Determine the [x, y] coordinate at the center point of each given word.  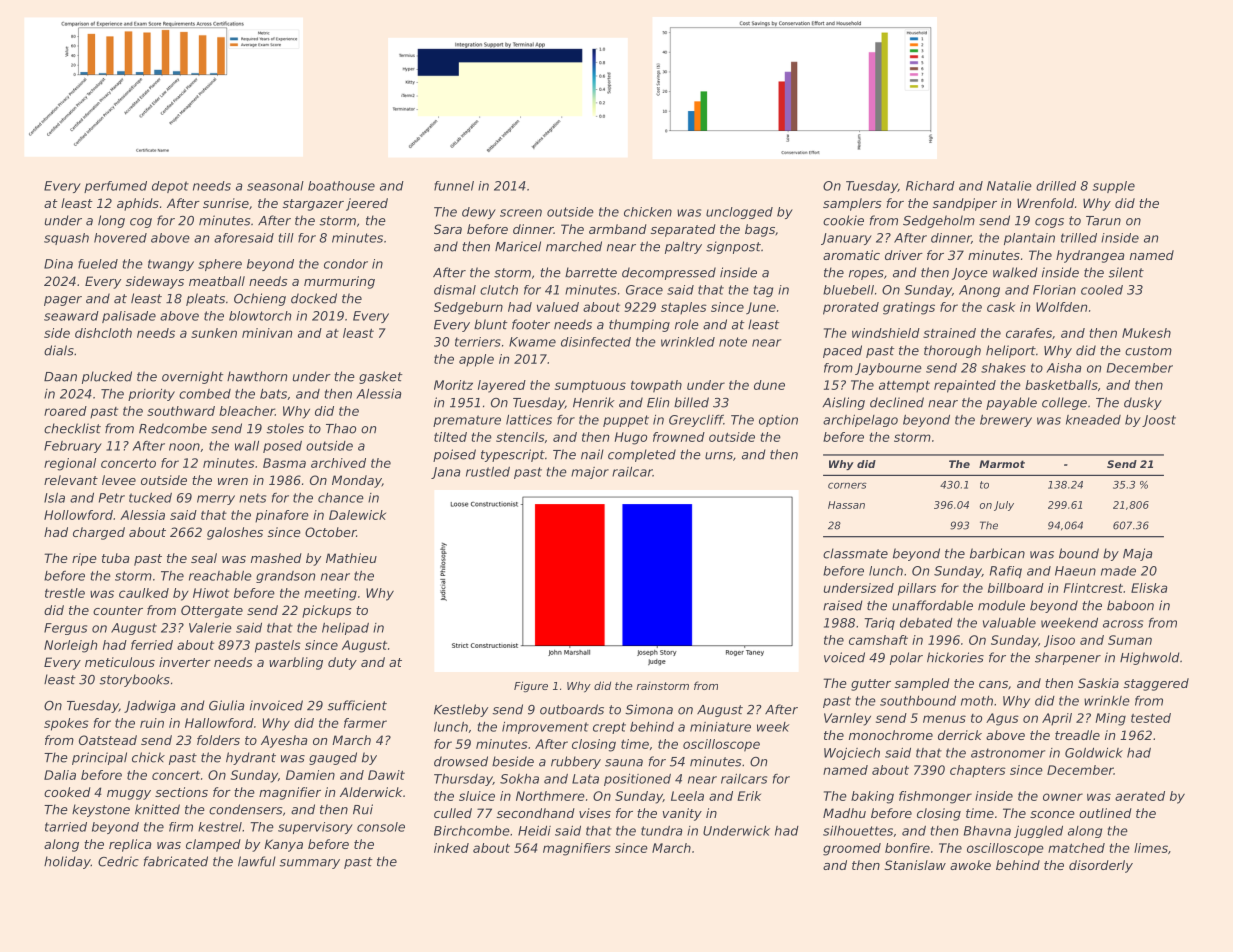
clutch [499, 290]
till [286, 238]
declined [897, 402]
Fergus [65, 629]
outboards [572, 709]
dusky [1143, 403]
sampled [922, 684]
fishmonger [935, 797]
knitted [157, 809]
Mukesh [1146, 333]
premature [467, 421]
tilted [450, 437]
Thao [341, 428]
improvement [545, 728]
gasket [381, 377]
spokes [66, 724]
